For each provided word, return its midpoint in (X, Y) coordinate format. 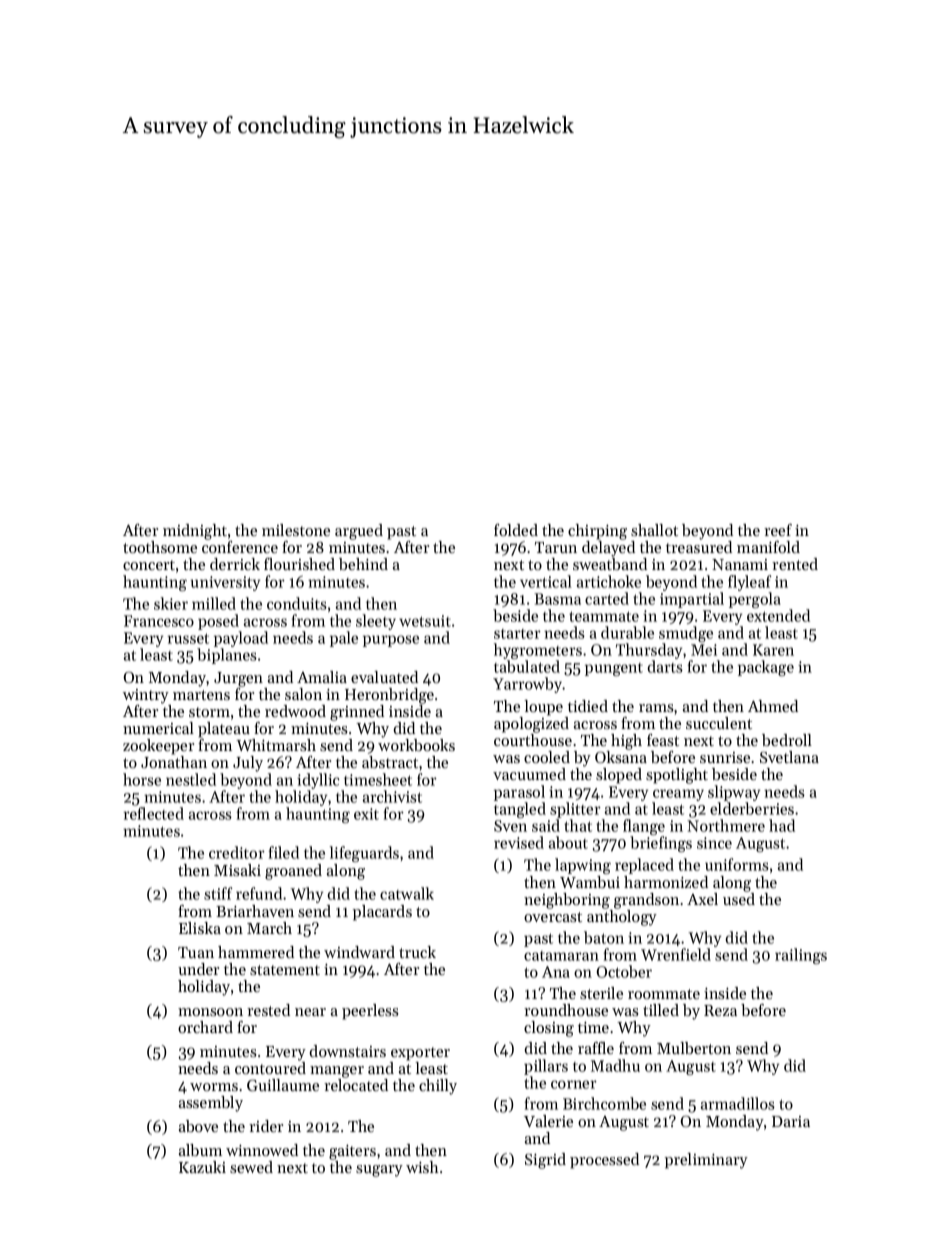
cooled (547, 757)
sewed (251, 1167)
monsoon (210, 1012)
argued (359, 532)
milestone (296, 530)
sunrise (725, 757)
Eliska (200, 928)
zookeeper (158, 747)
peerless (370, 1012)
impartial (692, 600)
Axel (702, 899)
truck (417, 952)
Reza (720, 1010)
